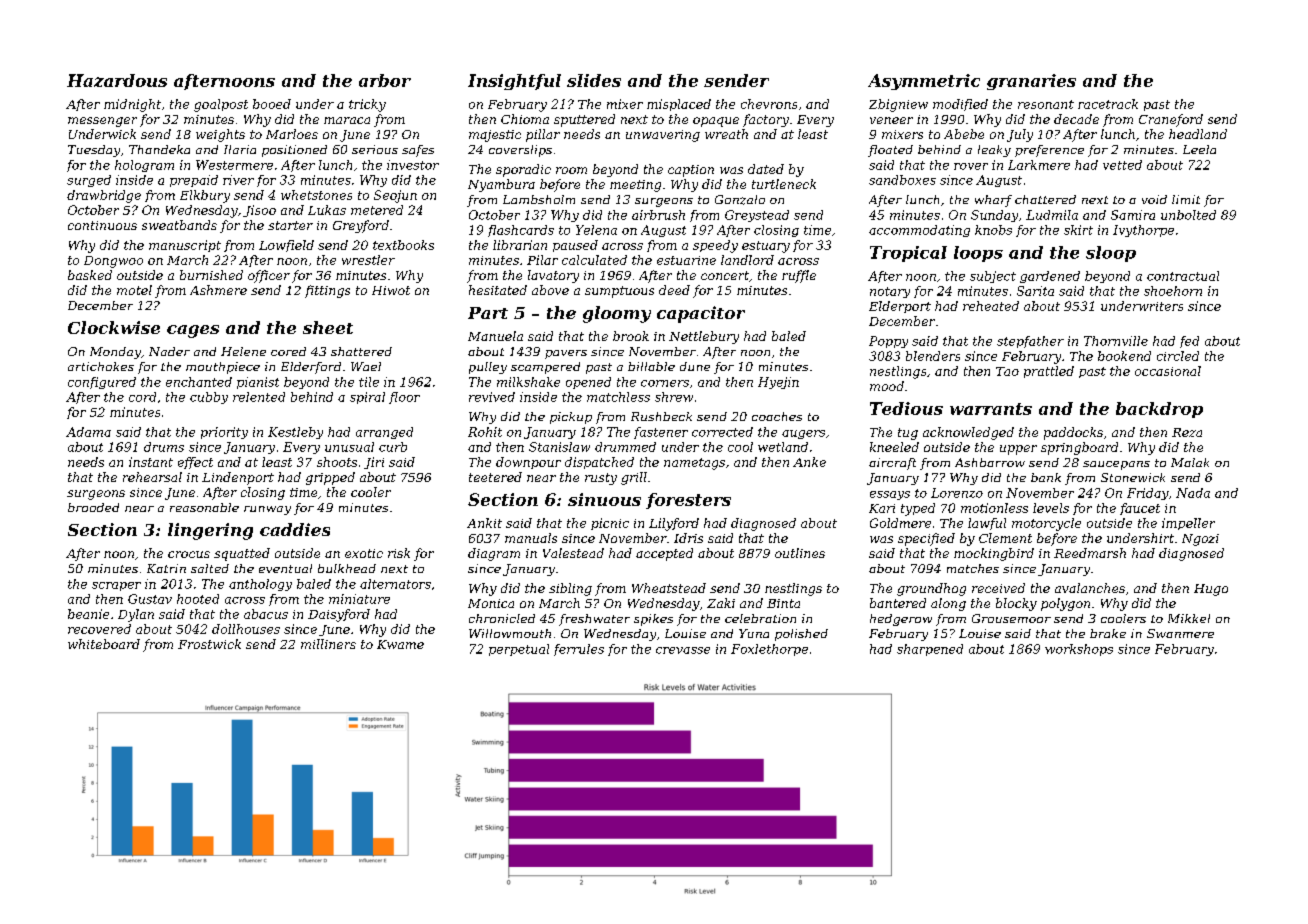 This document has width=1308, height=924. I want to click on scraper, so click(116, 586).
